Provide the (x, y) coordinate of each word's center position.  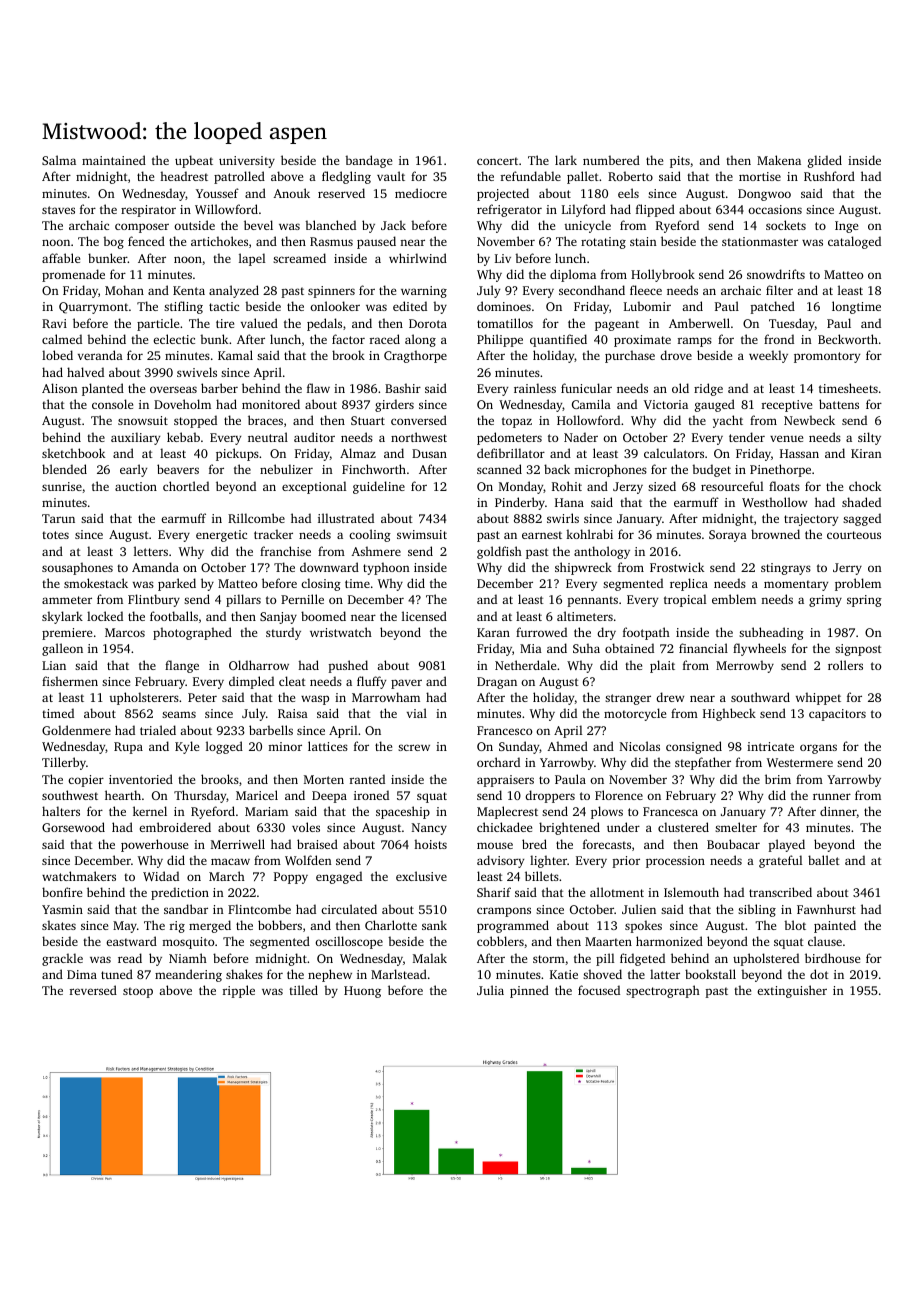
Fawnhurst (826, 909)
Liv (503, 258)
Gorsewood (73, 827)
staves (58, 210)
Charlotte (391, 925)
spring (864, 601)
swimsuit (422, 534)
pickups (237, 454)
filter (779, 290)
